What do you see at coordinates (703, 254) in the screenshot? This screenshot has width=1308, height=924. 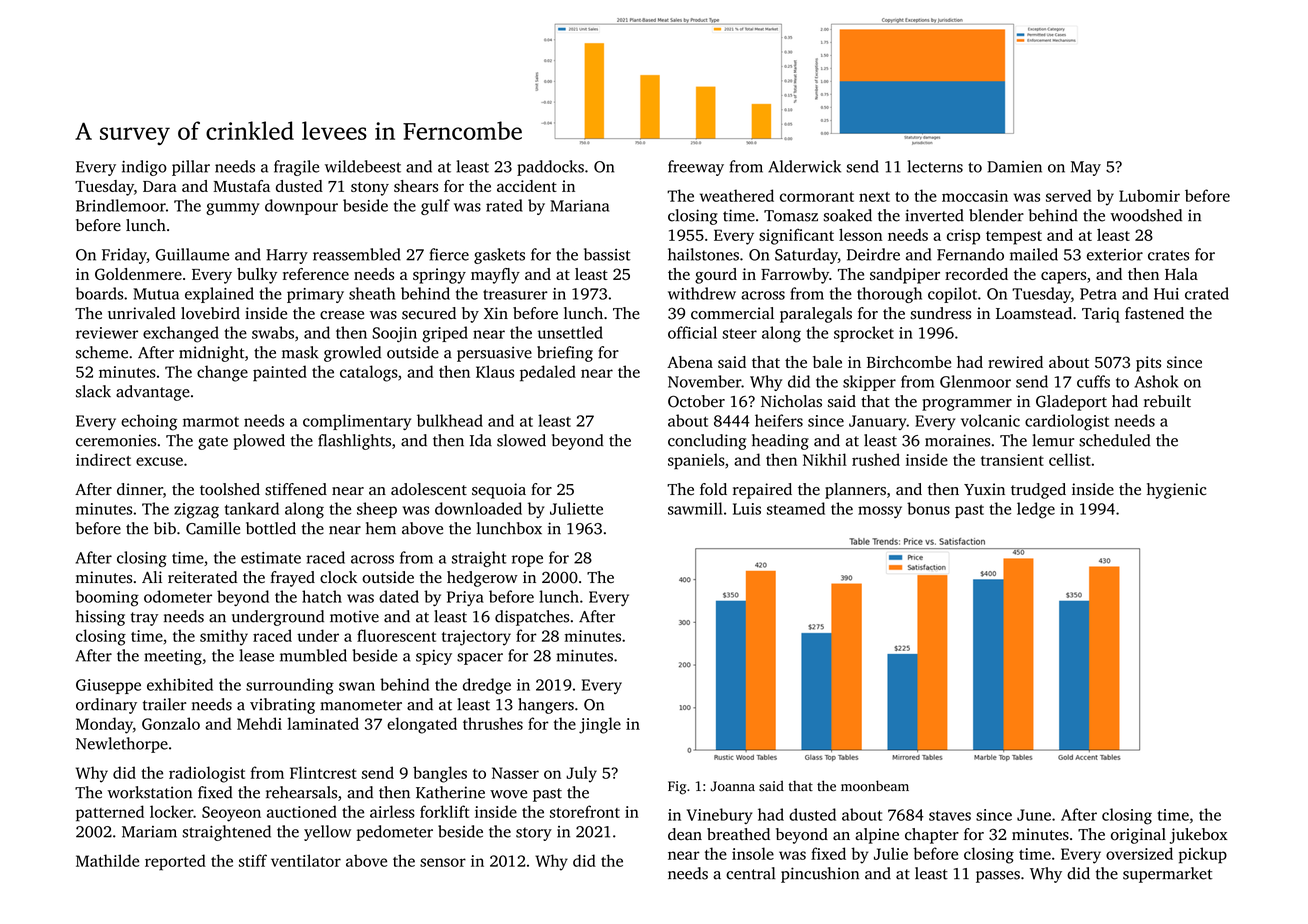 I see `hailstones` at bounding box center [703, 254].
